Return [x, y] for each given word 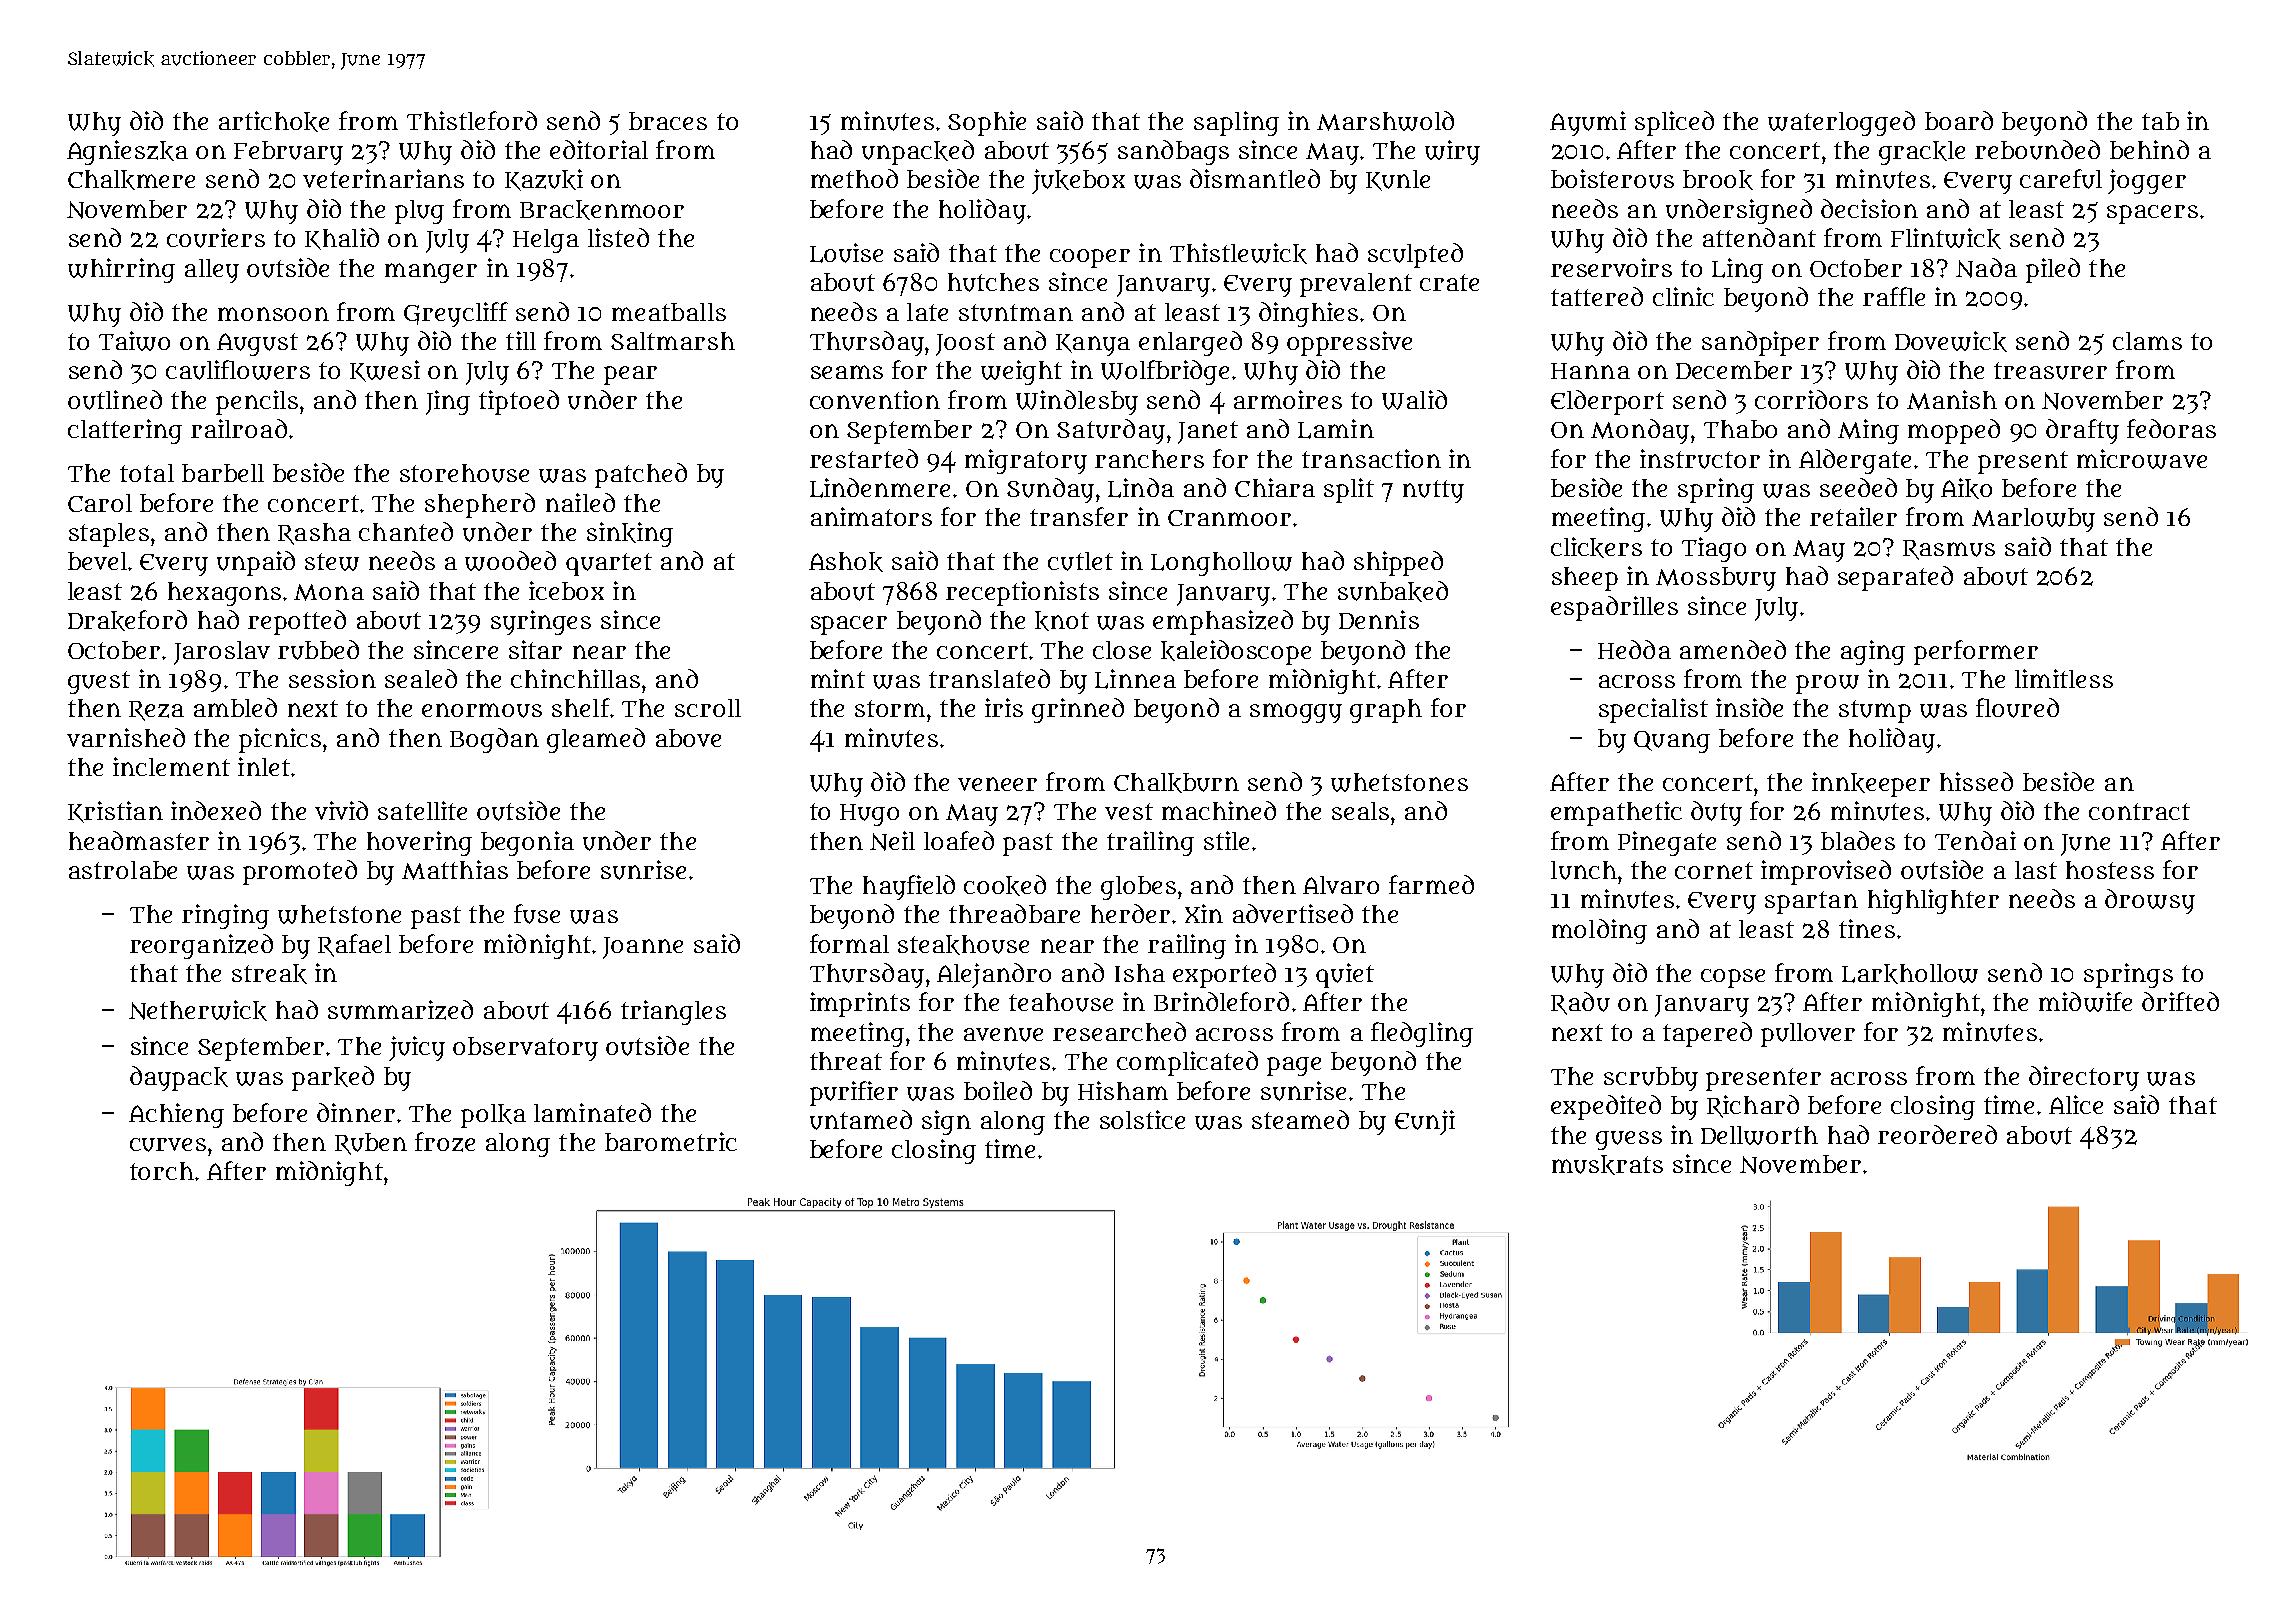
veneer [997, 784]
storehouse [464, 473]
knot [1062, 621]
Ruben [371, 1144]
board [1959, 120]
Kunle [1398, 180]
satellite [422, 810]
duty [1716, 813]
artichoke [274, 121]
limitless [2064, 678]
